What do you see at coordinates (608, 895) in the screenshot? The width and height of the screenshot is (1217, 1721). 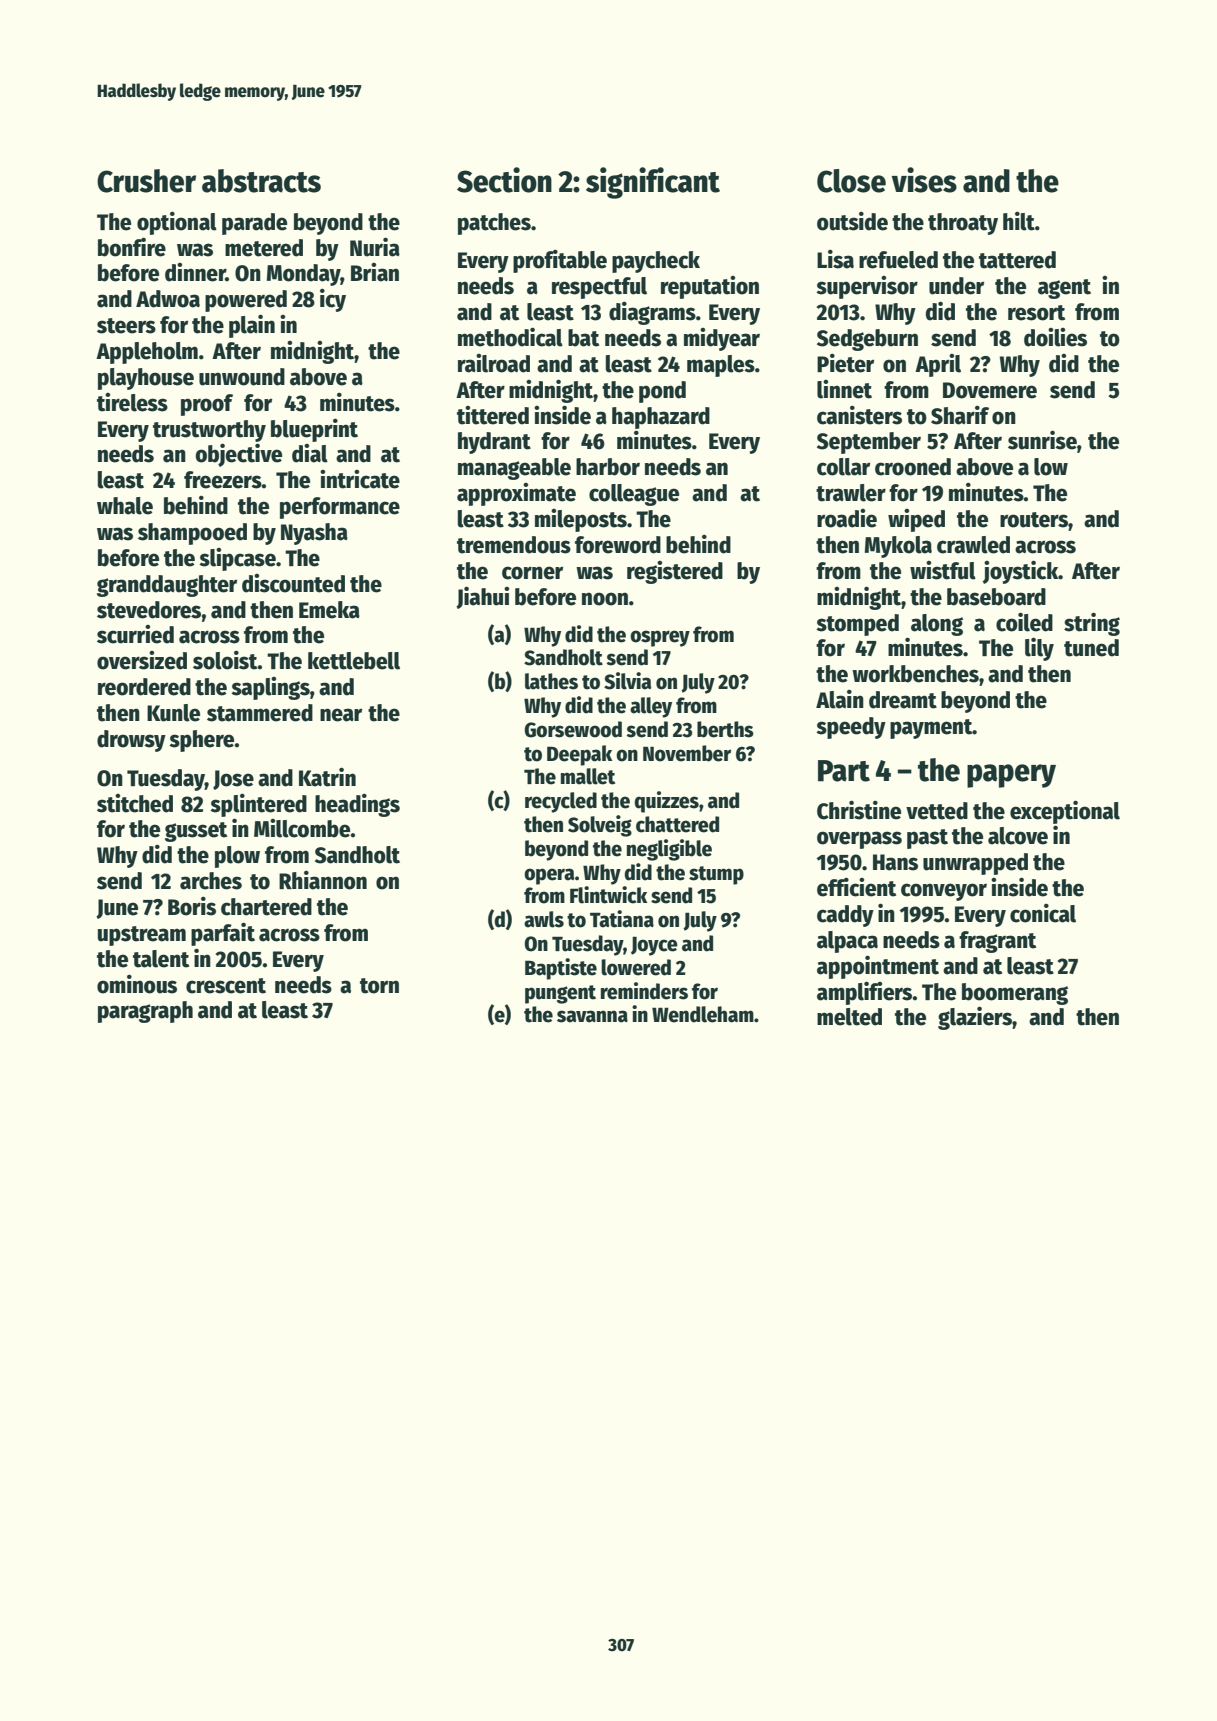 I see `Flintwick` at bounding box center [608, 895].
